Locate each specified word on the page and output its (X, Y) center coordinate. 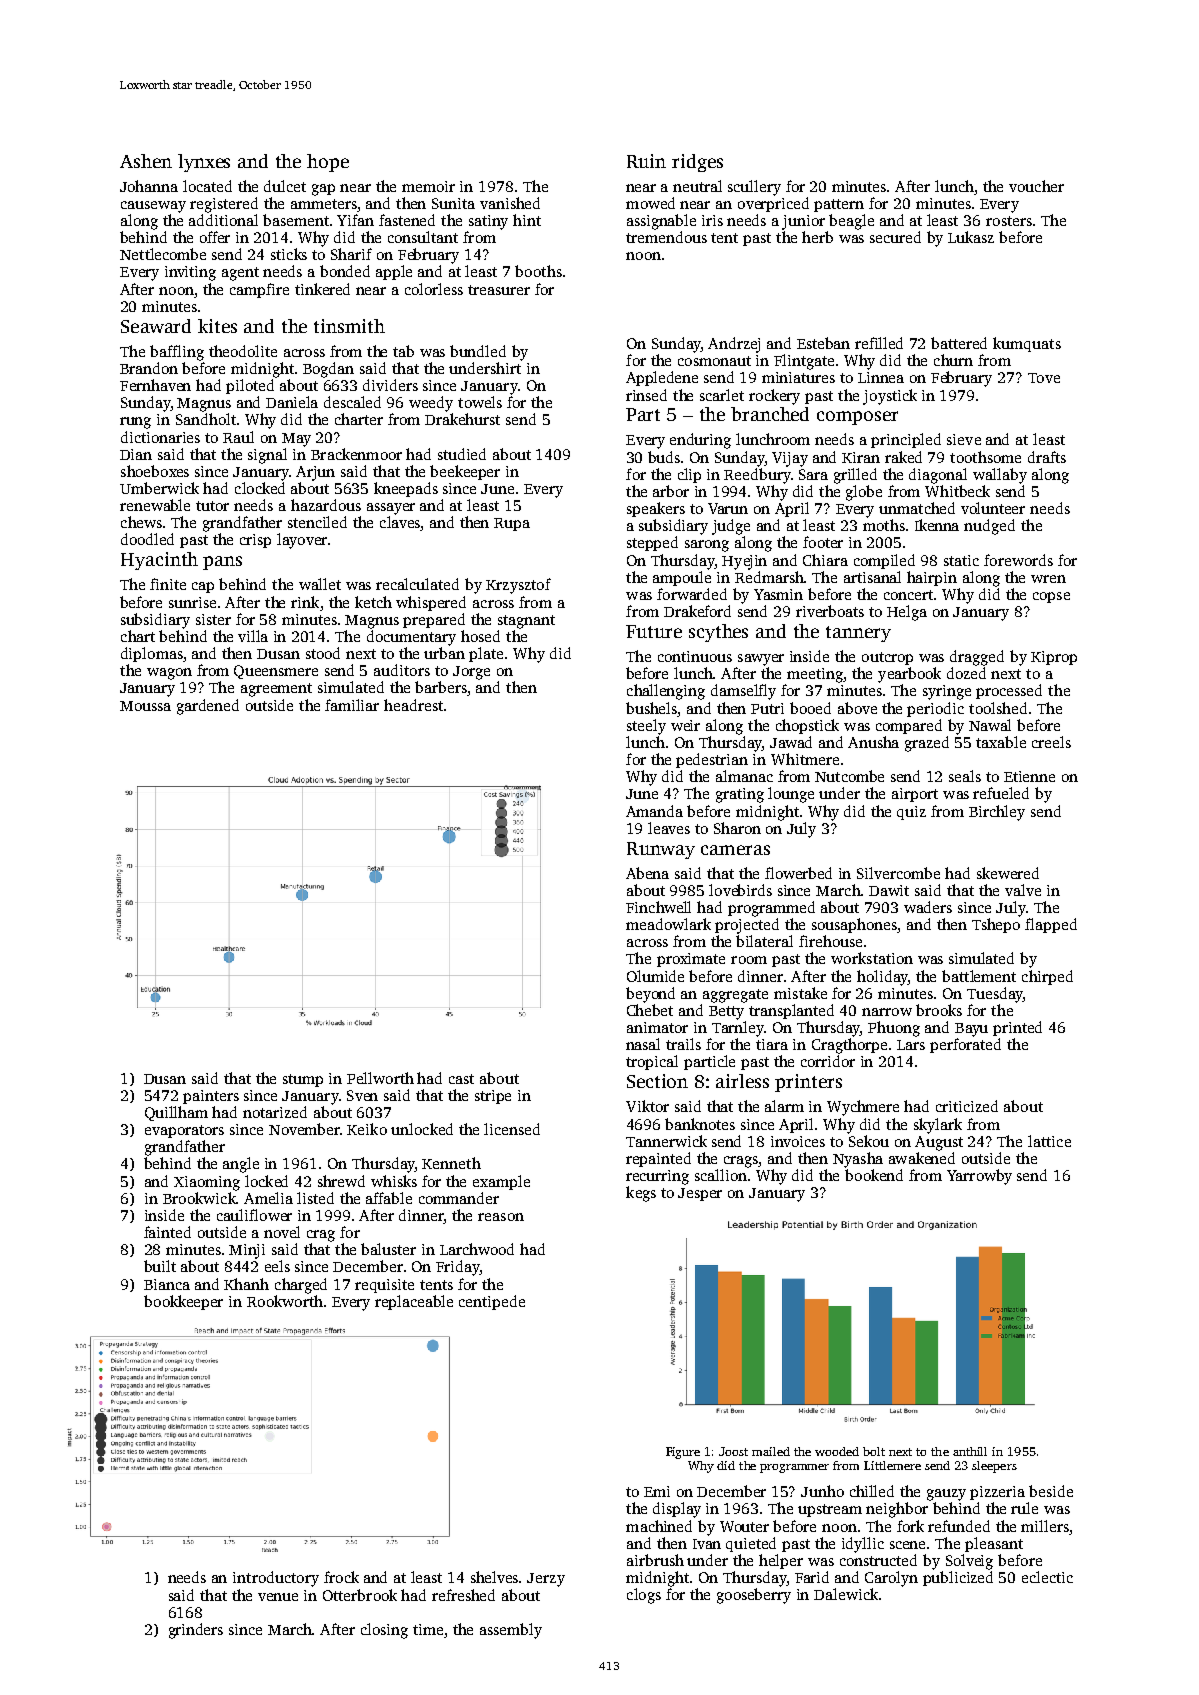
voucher (1036, 186)
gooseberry (754, 1596)
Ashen (146, 161)
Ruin (646, 161)
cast (461, 1079)
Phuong (894, 1029)
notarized (275, 1112)
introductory (276, 1579)
